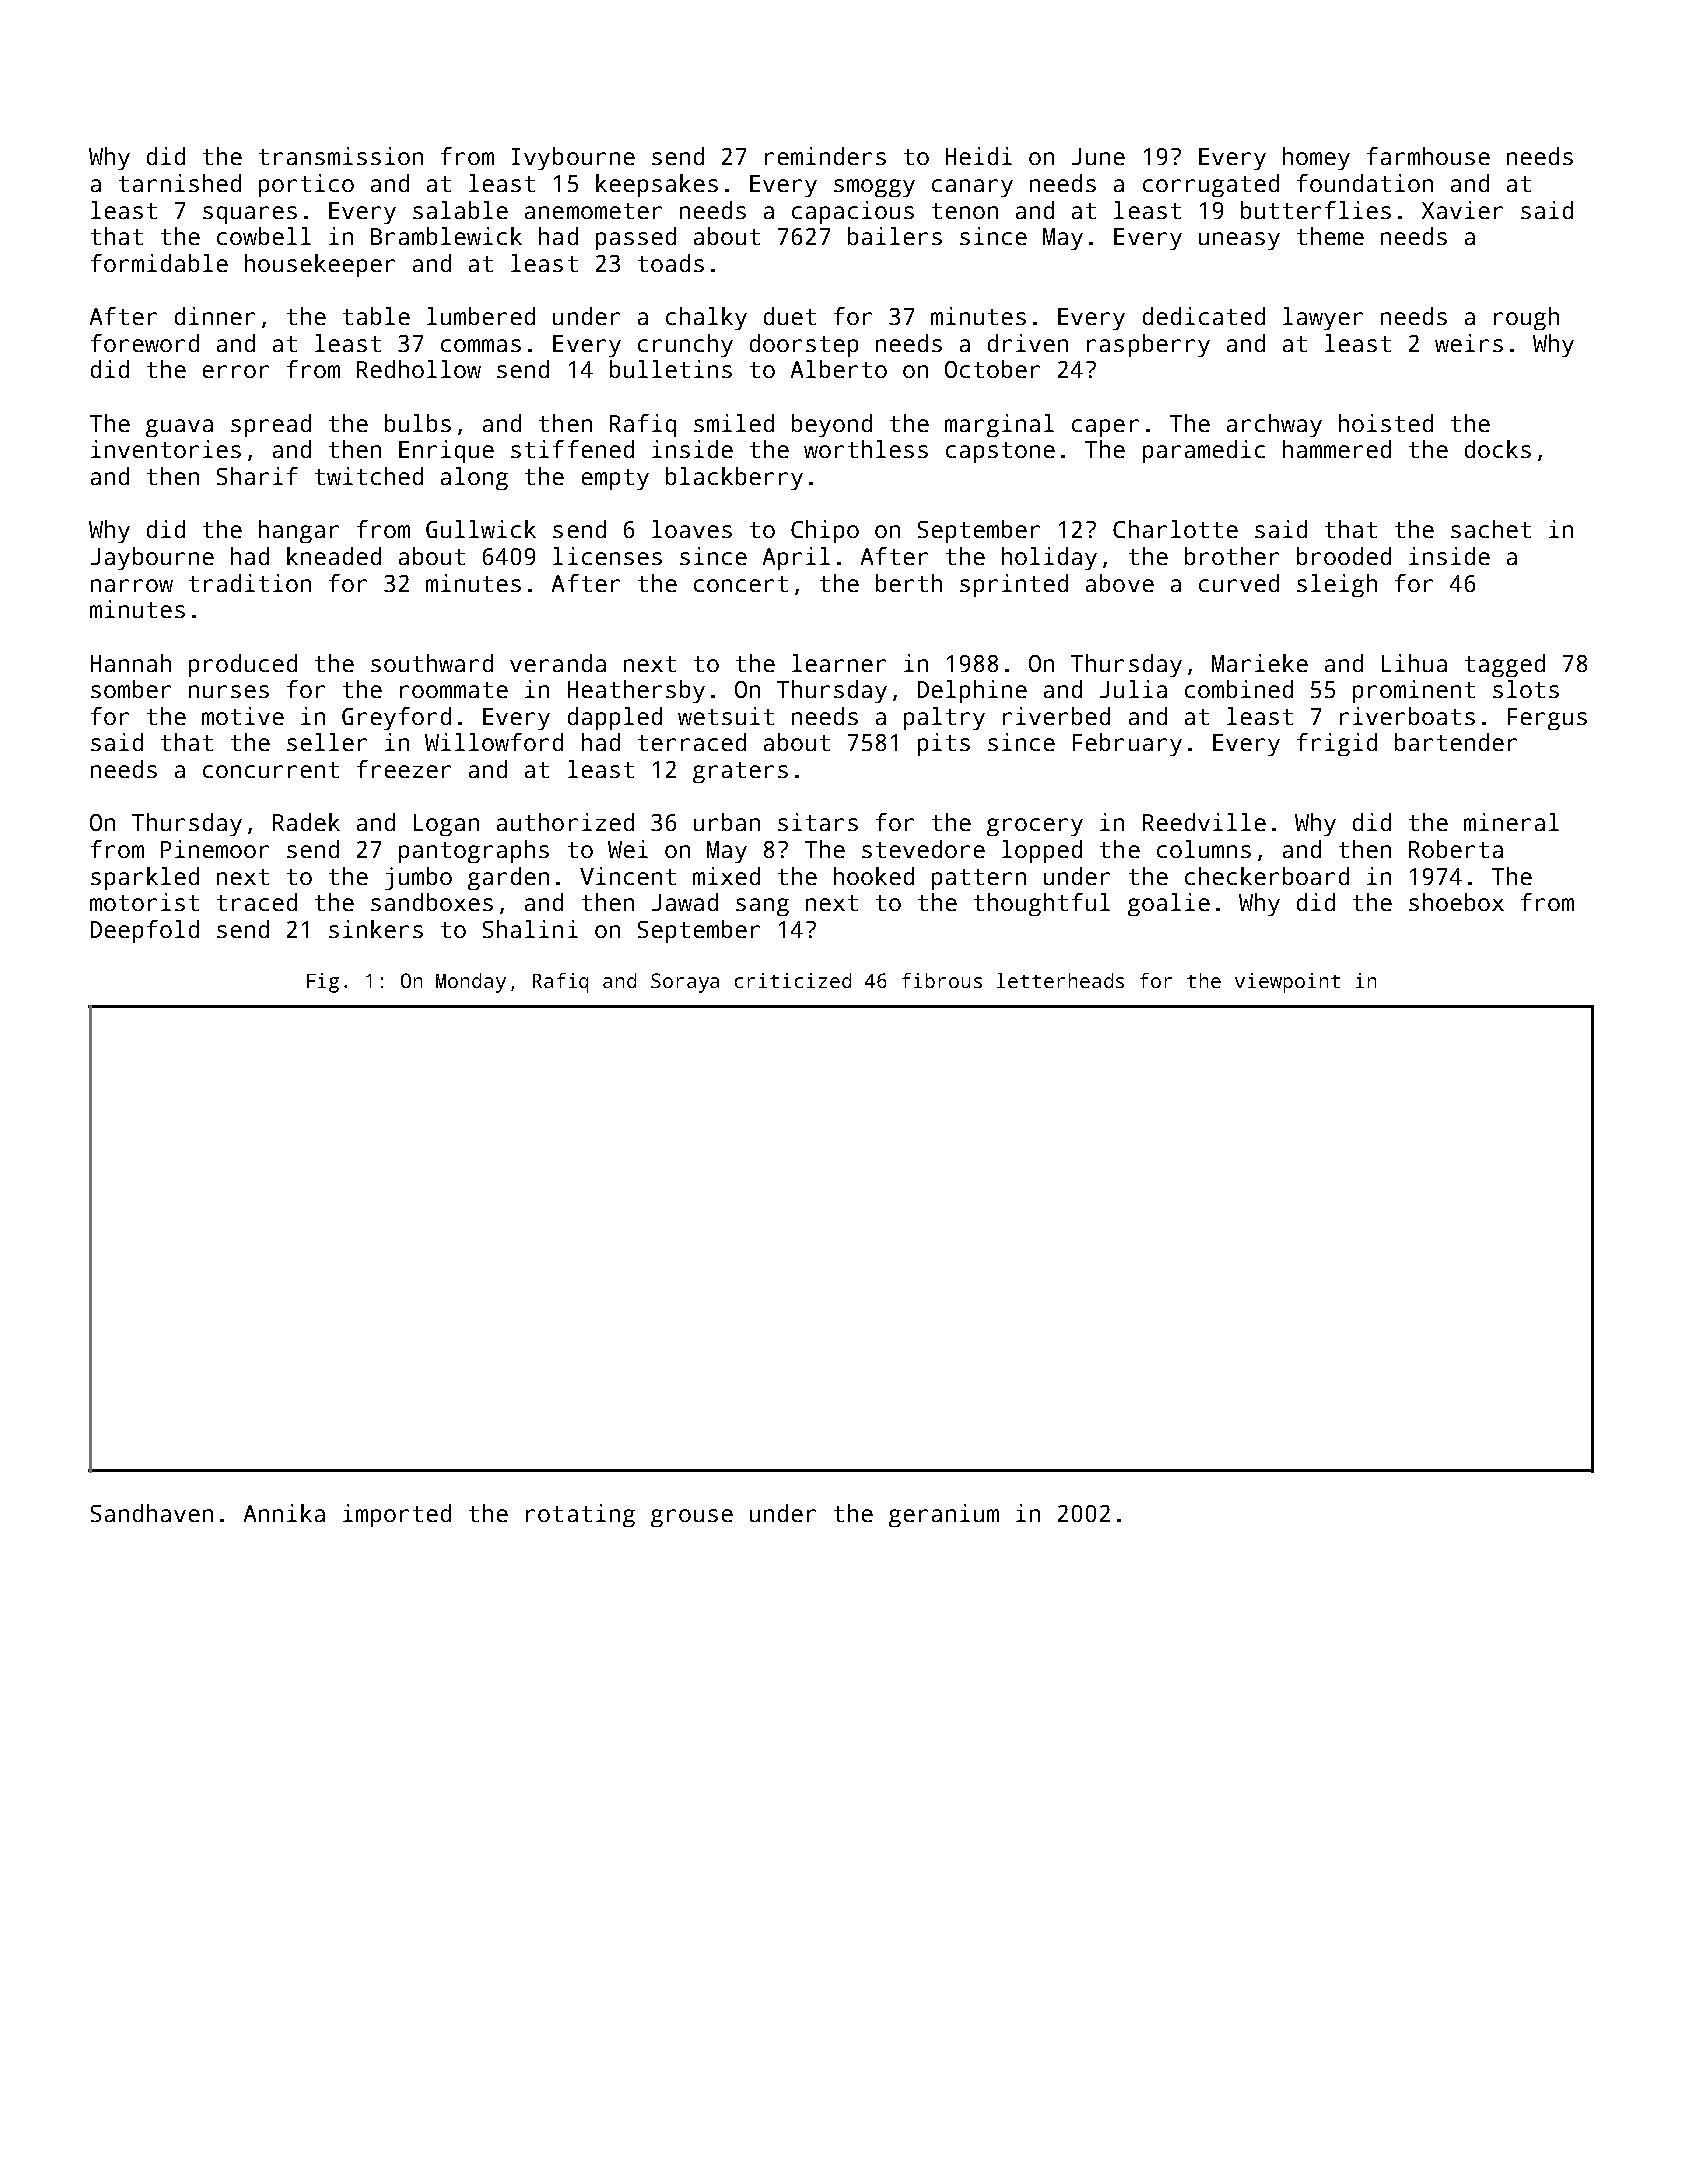 The image size is (1683, 2178). I want to click on letterheads, so click(1060, 980).
